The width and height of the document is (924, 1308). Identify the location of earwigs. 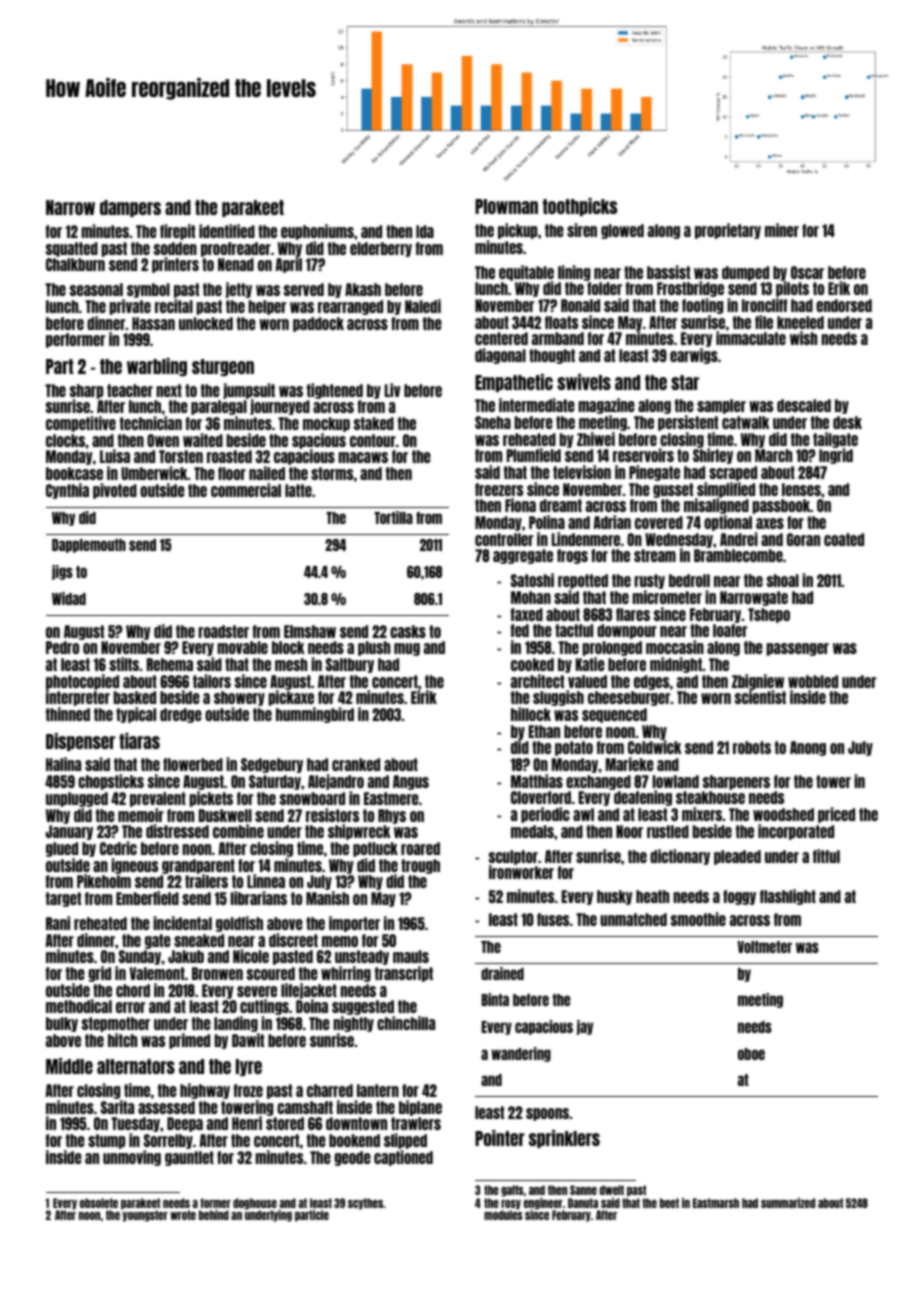
(694, 356).
